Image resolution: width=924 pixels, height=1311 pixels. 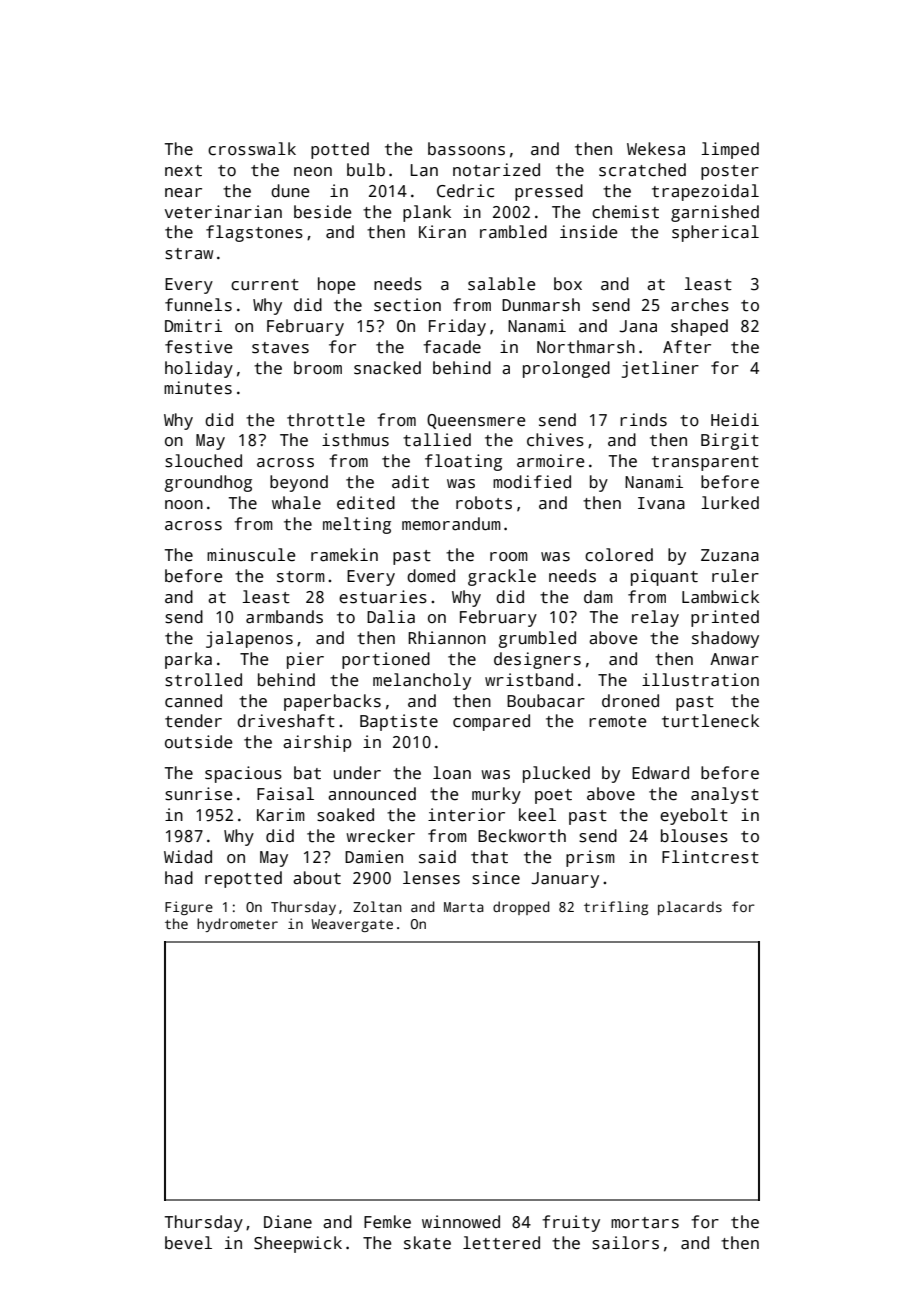 What do you see at coordinates (699, 327) in the page?
I see `shaped` at bounding box center [699, 327].
